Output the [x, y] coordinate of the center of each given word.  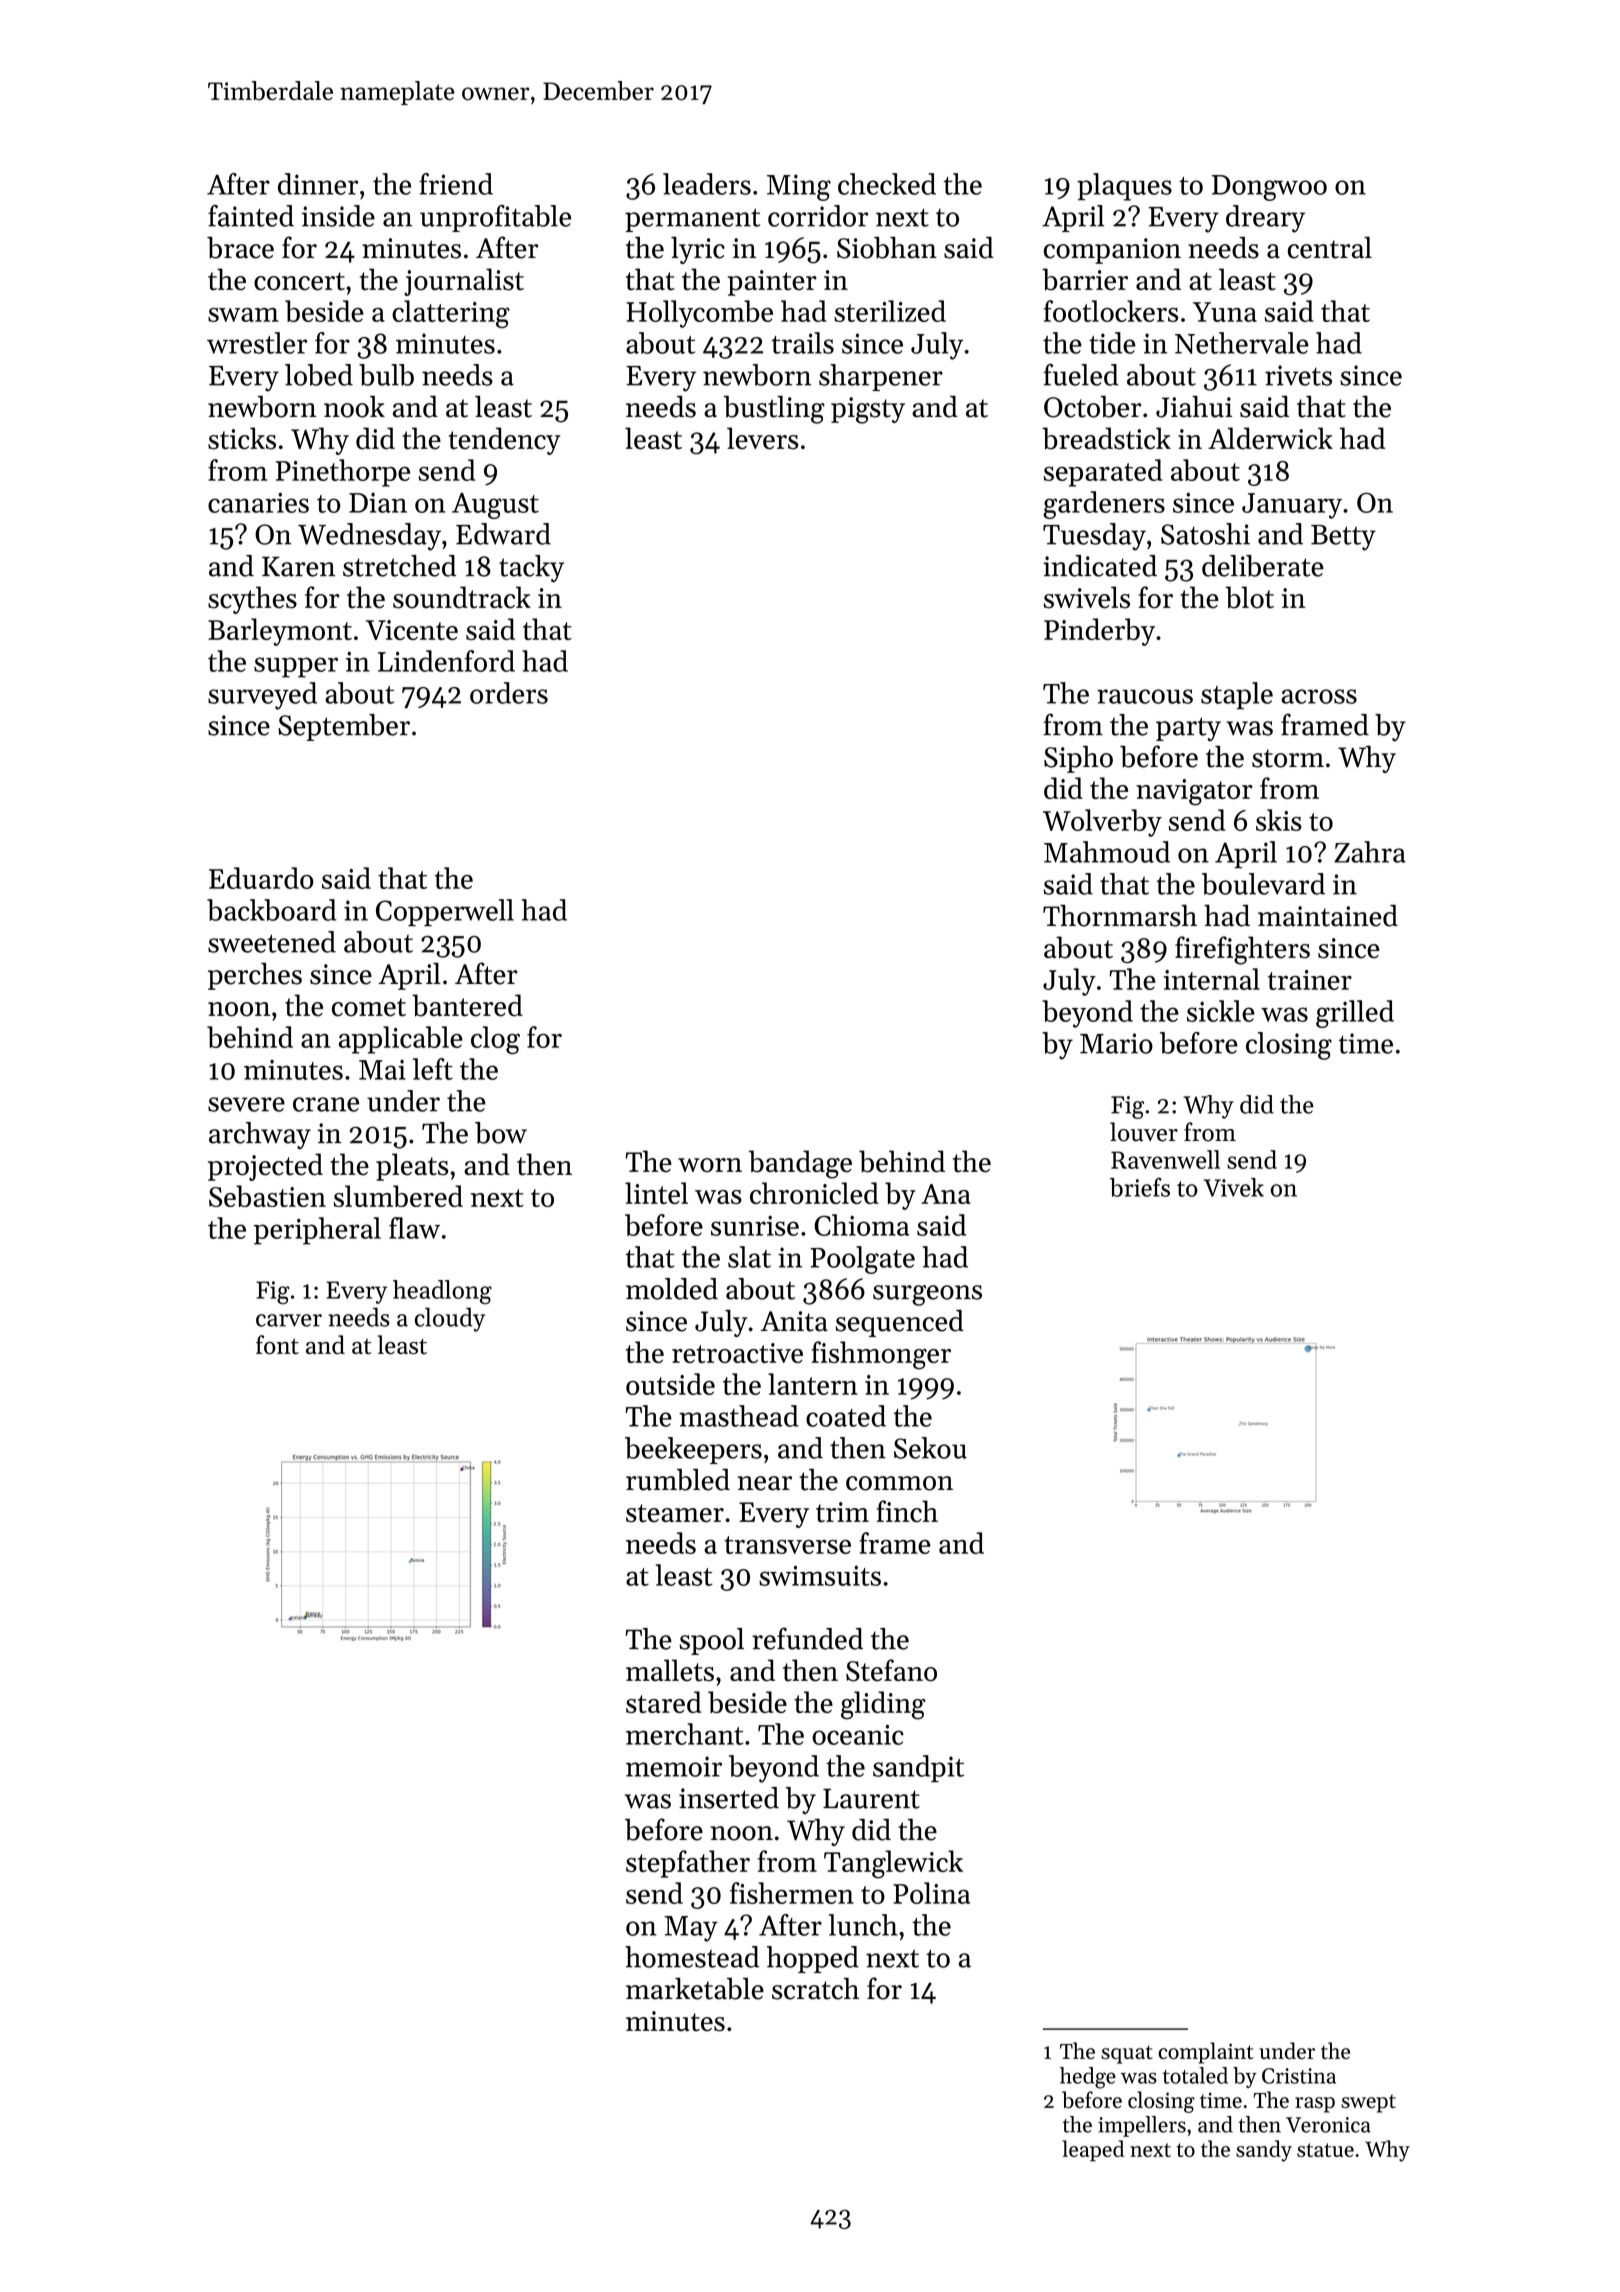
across [1319, 696]
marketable [695, 1988]
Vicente [412, 630]
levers [762, 438]
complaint [1205, 2053]
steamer [675, 1513]
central [1330, 247]
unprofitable [495, 218]
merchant [684, 1734]
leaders [707, 184]
